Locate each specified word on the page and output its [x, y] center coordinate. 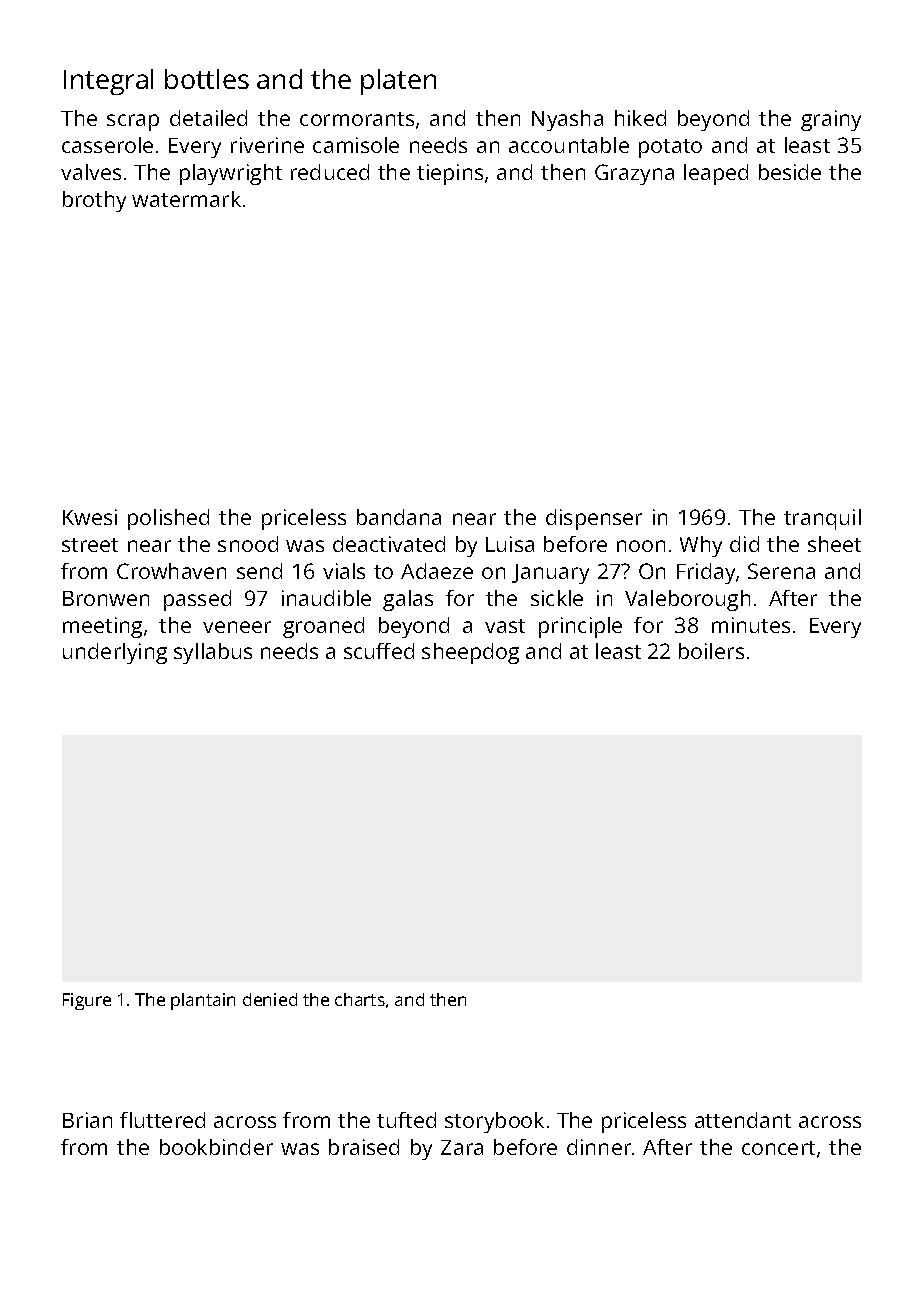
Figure [87, 1001]
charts [360, 999]
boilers [711, 651]
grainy [831, 120]
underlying [115, 653]
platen [398, 82]
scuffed [379, 651]
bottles [207, 79]
